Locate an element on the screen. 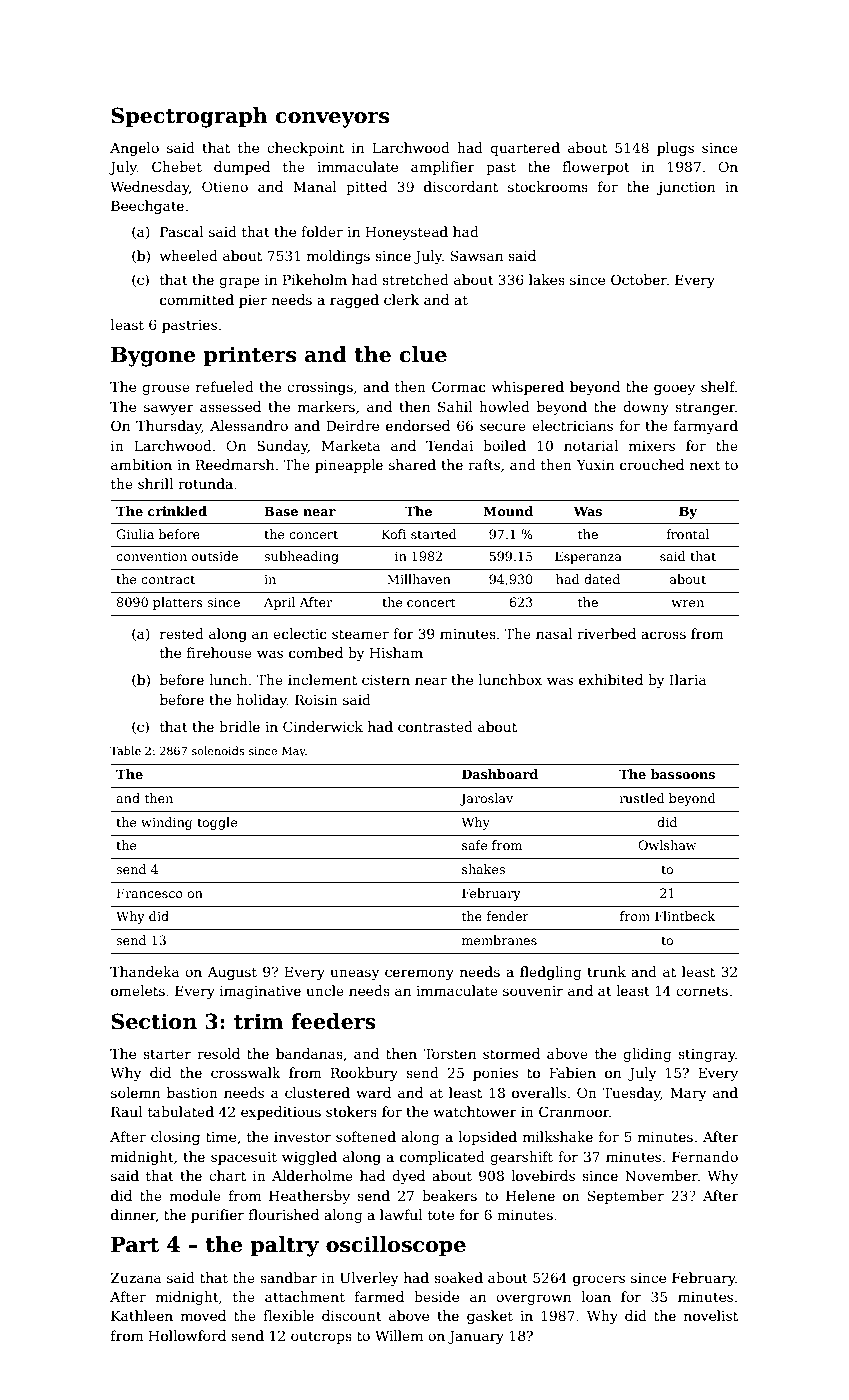  howled is located at coordinates (504, 406).
